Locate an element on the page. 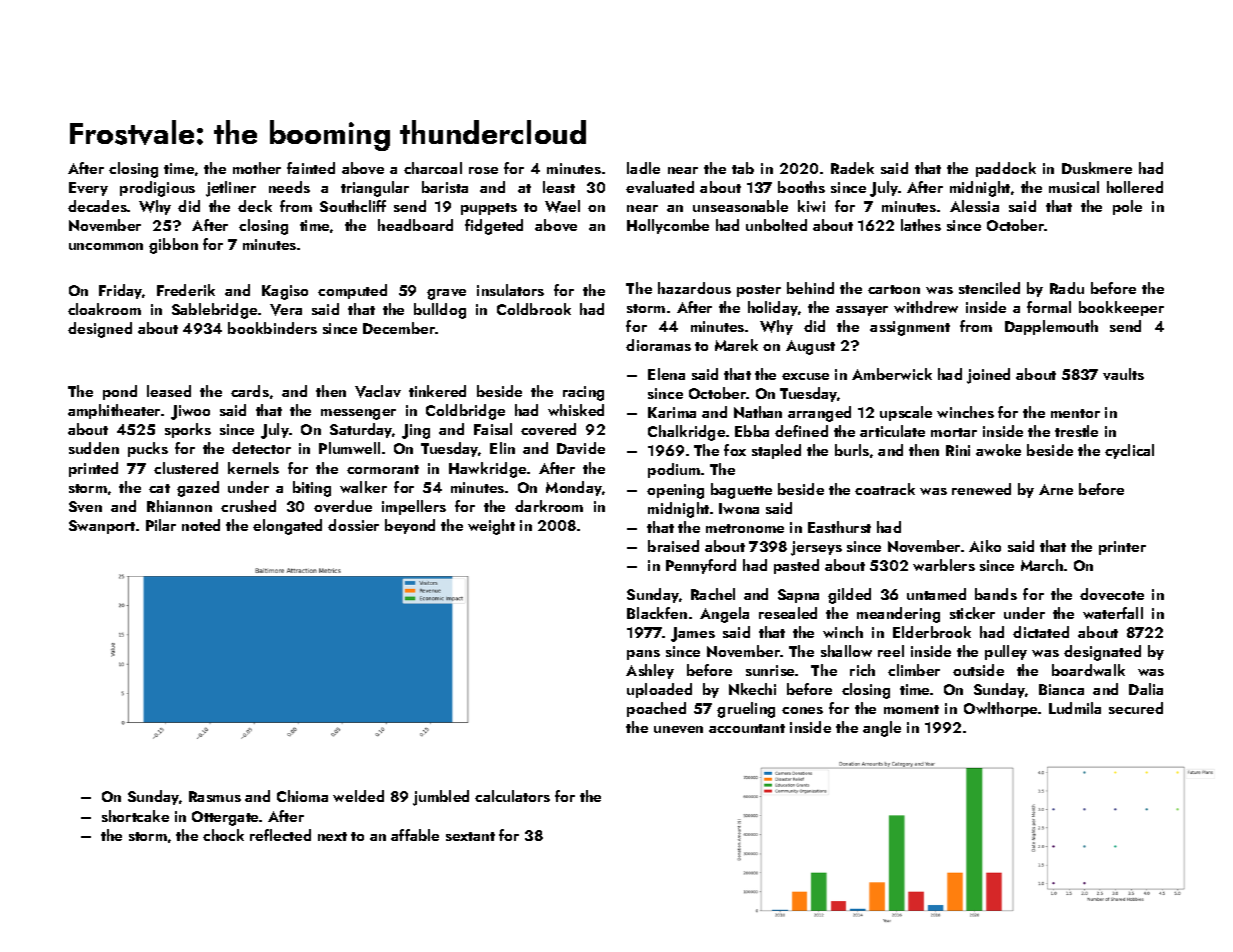 This document has height=952, width=1233. Blackfen is located at coordinates (657, 613).
